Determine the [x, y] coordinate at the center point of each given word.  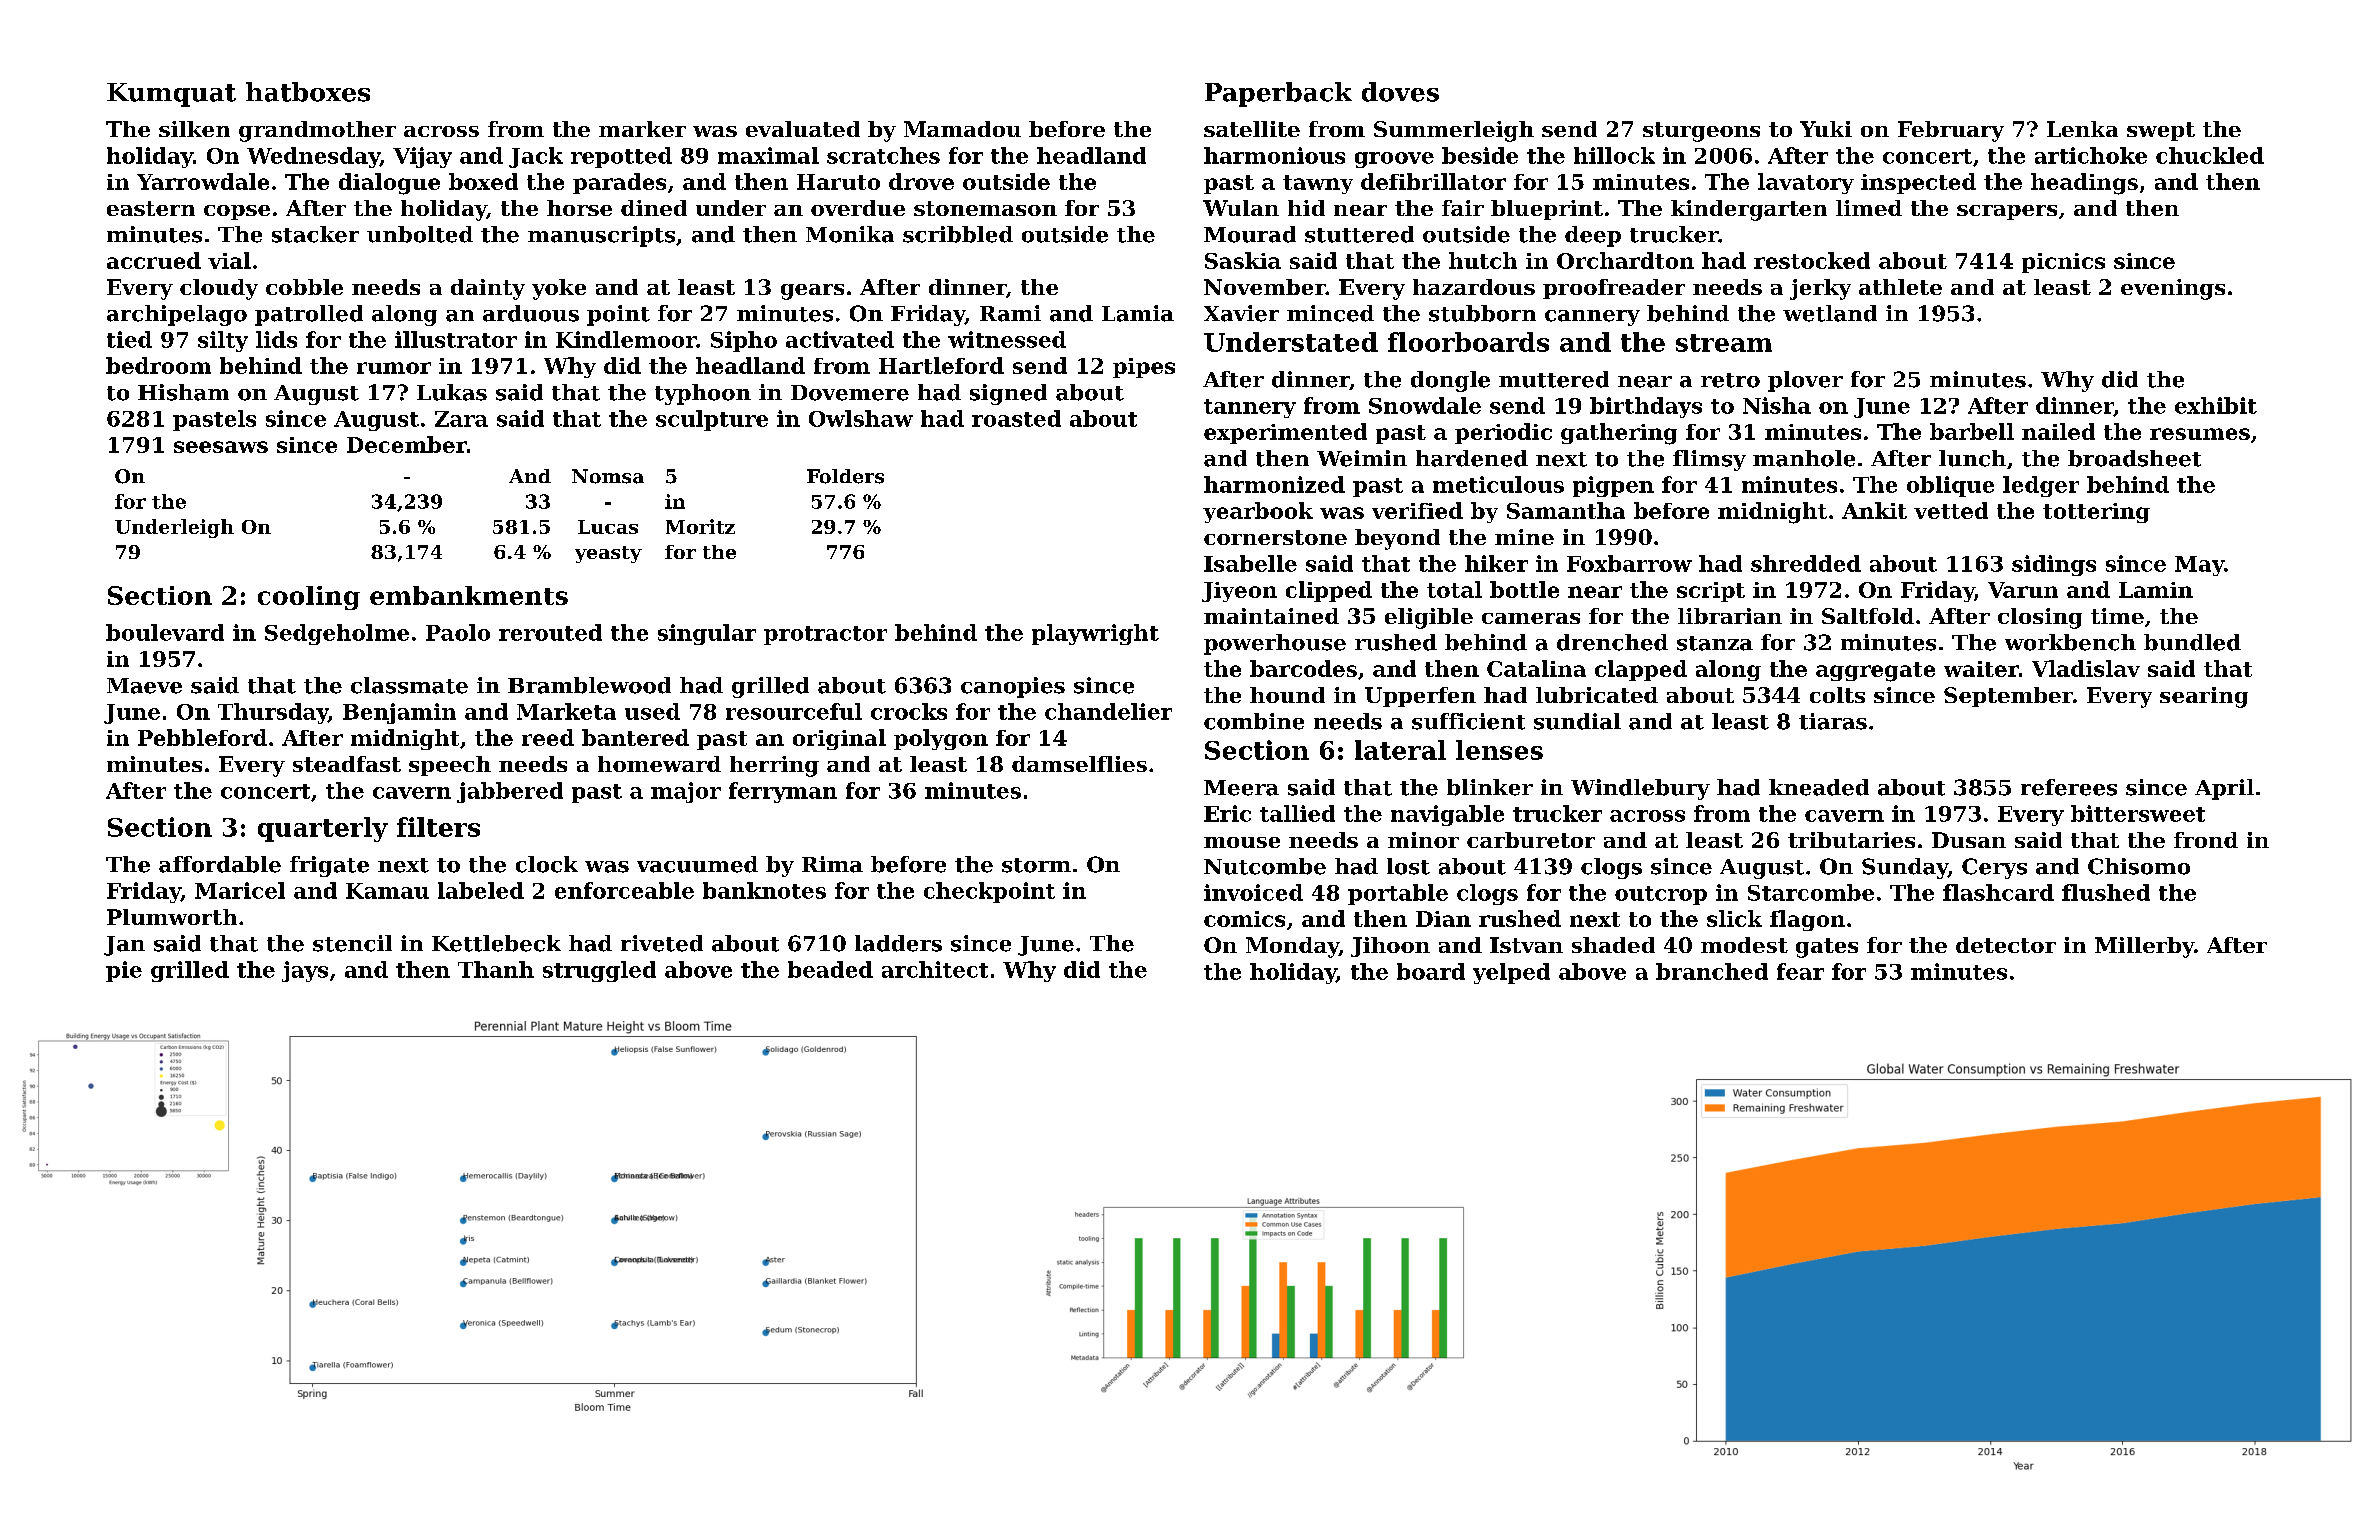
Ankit [1874, 510]
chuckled [2210, 155]
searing [2204, 697]
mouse [1242, 842]
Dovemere [850, 393]
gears [812, 292]
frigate [329, 866]
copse [237, 212]
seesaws [221, 447]
